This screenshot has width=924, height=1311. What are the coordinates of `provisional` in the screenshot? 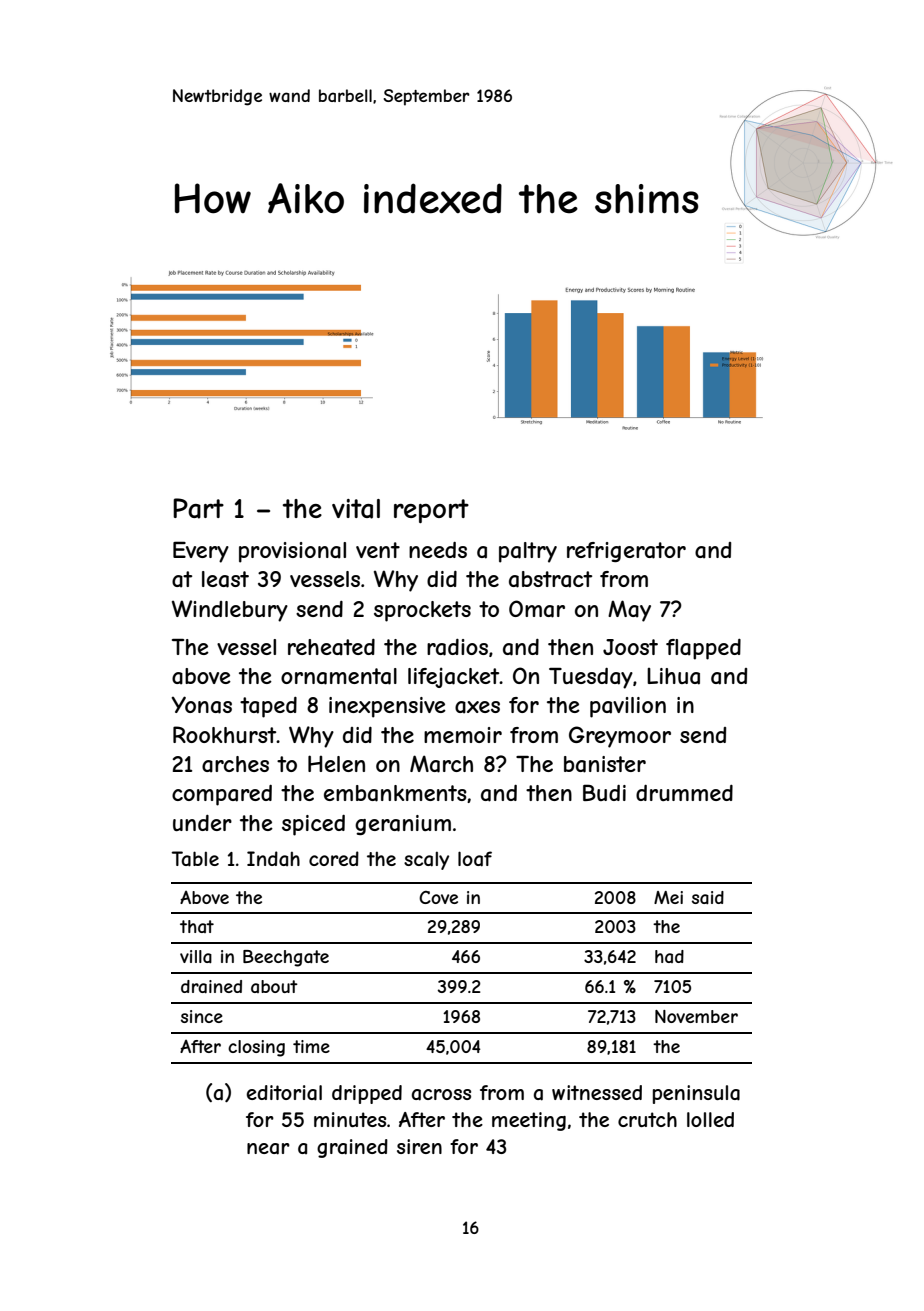 It's located at (292, 552).
